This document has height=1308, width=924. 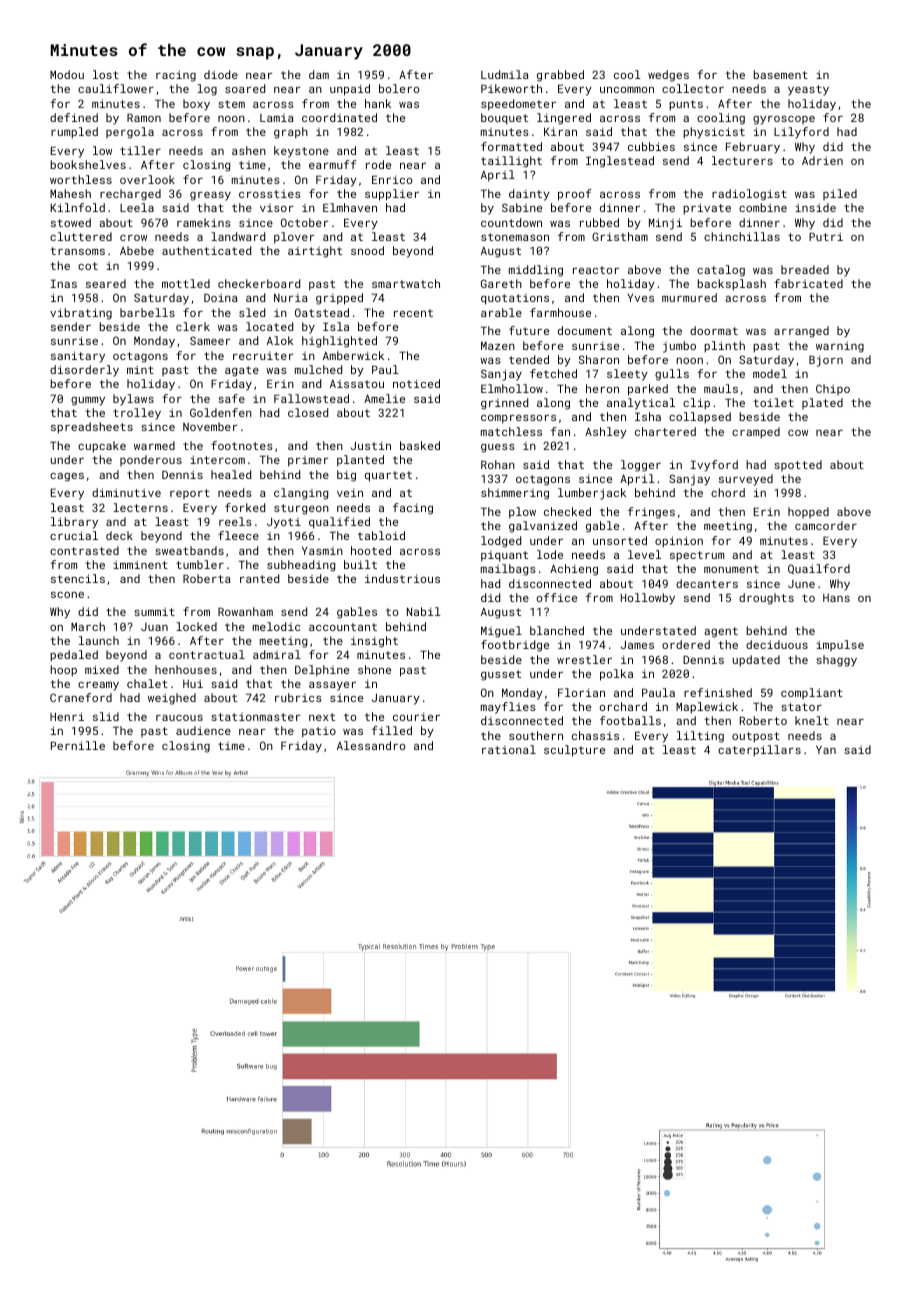 What do you see at coordinates (574, 751) in the document?
I see `sculpture` at bounding box center [574, 751].
